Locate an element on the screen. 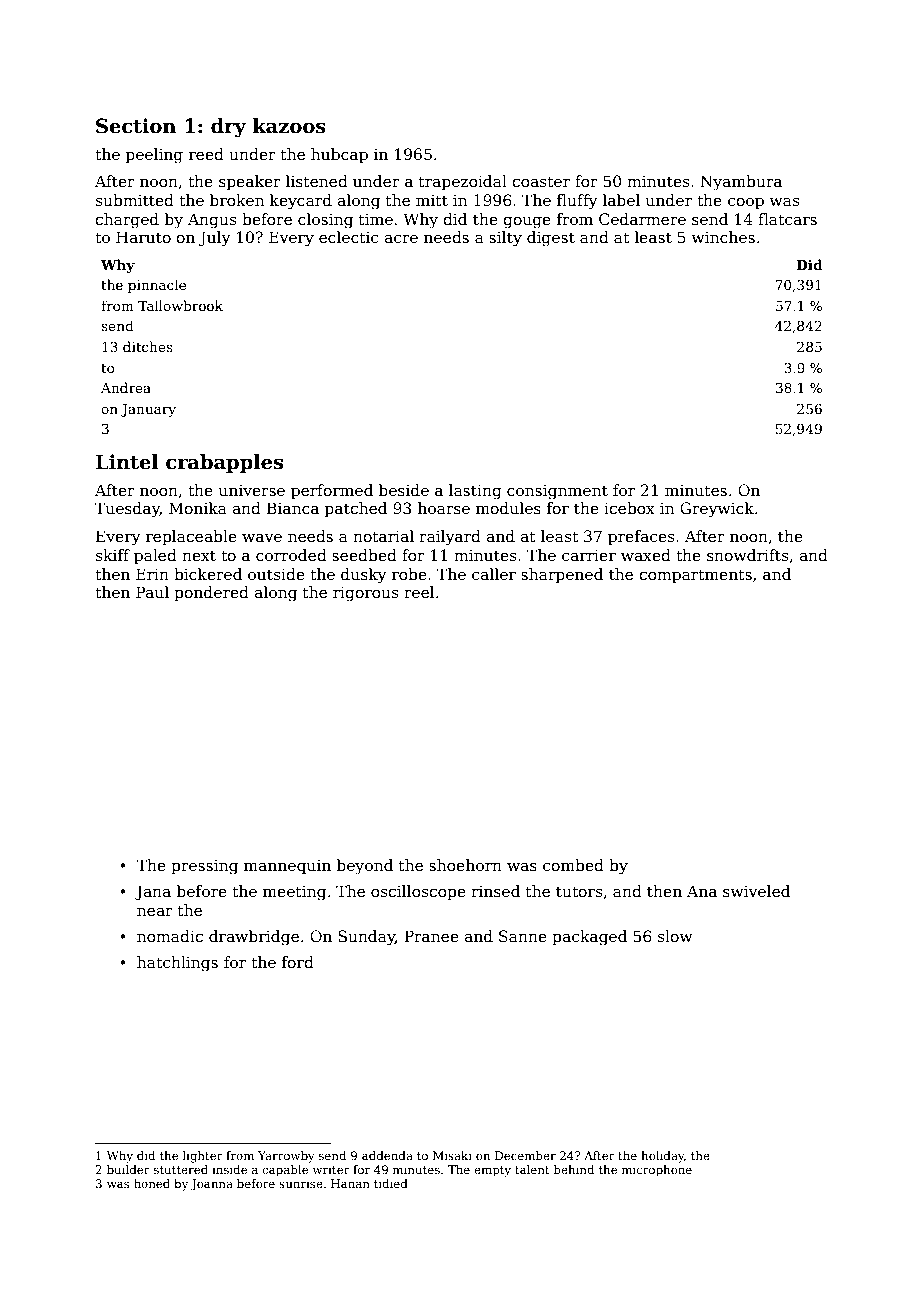  flatcars is located at coordinates (787, 219).
